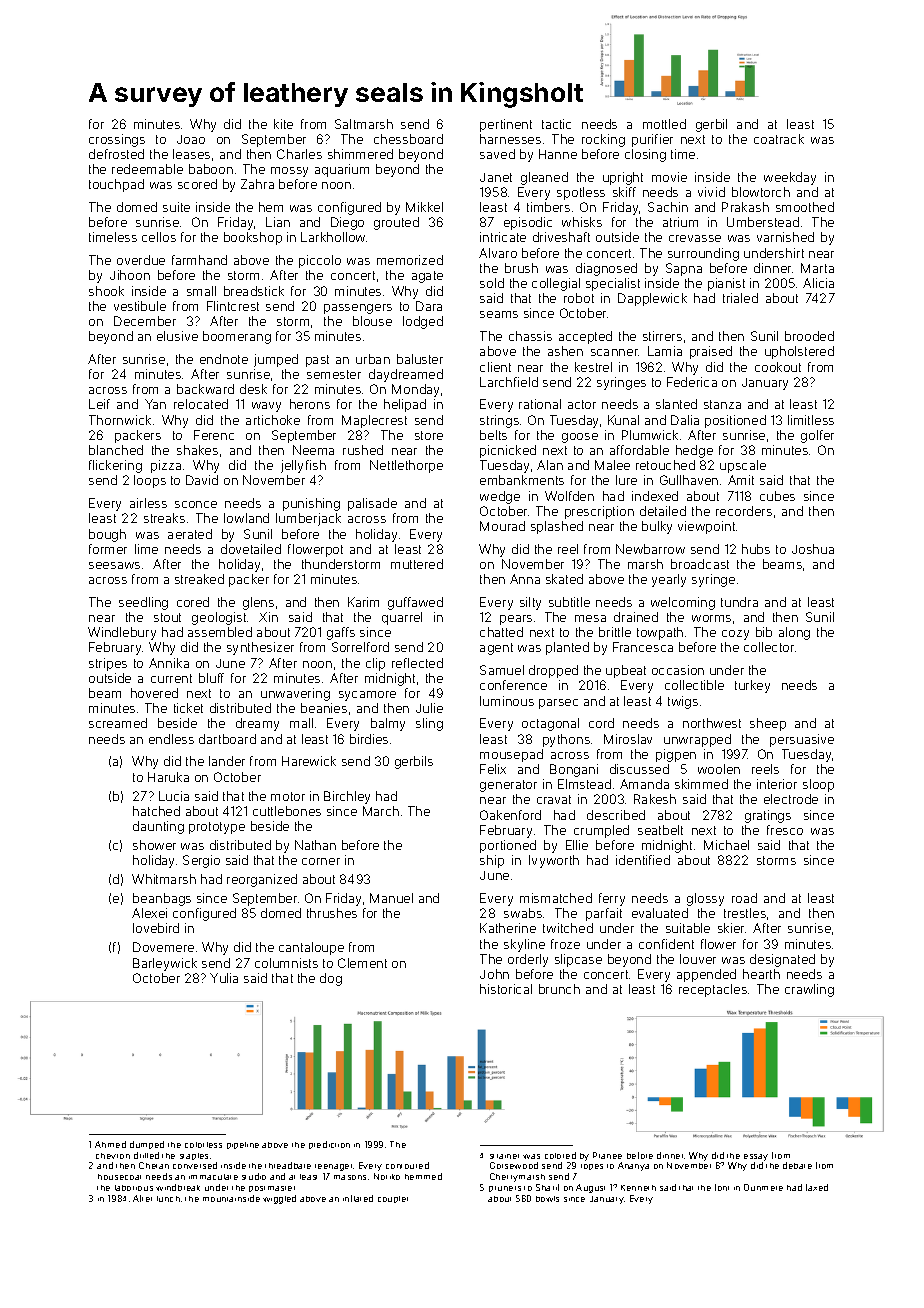 Image resolution: width=924 pixels, height=1308 pixels. Describe the element at coordinates (283, 124) in the screenshot. I see `kite` at that location.
